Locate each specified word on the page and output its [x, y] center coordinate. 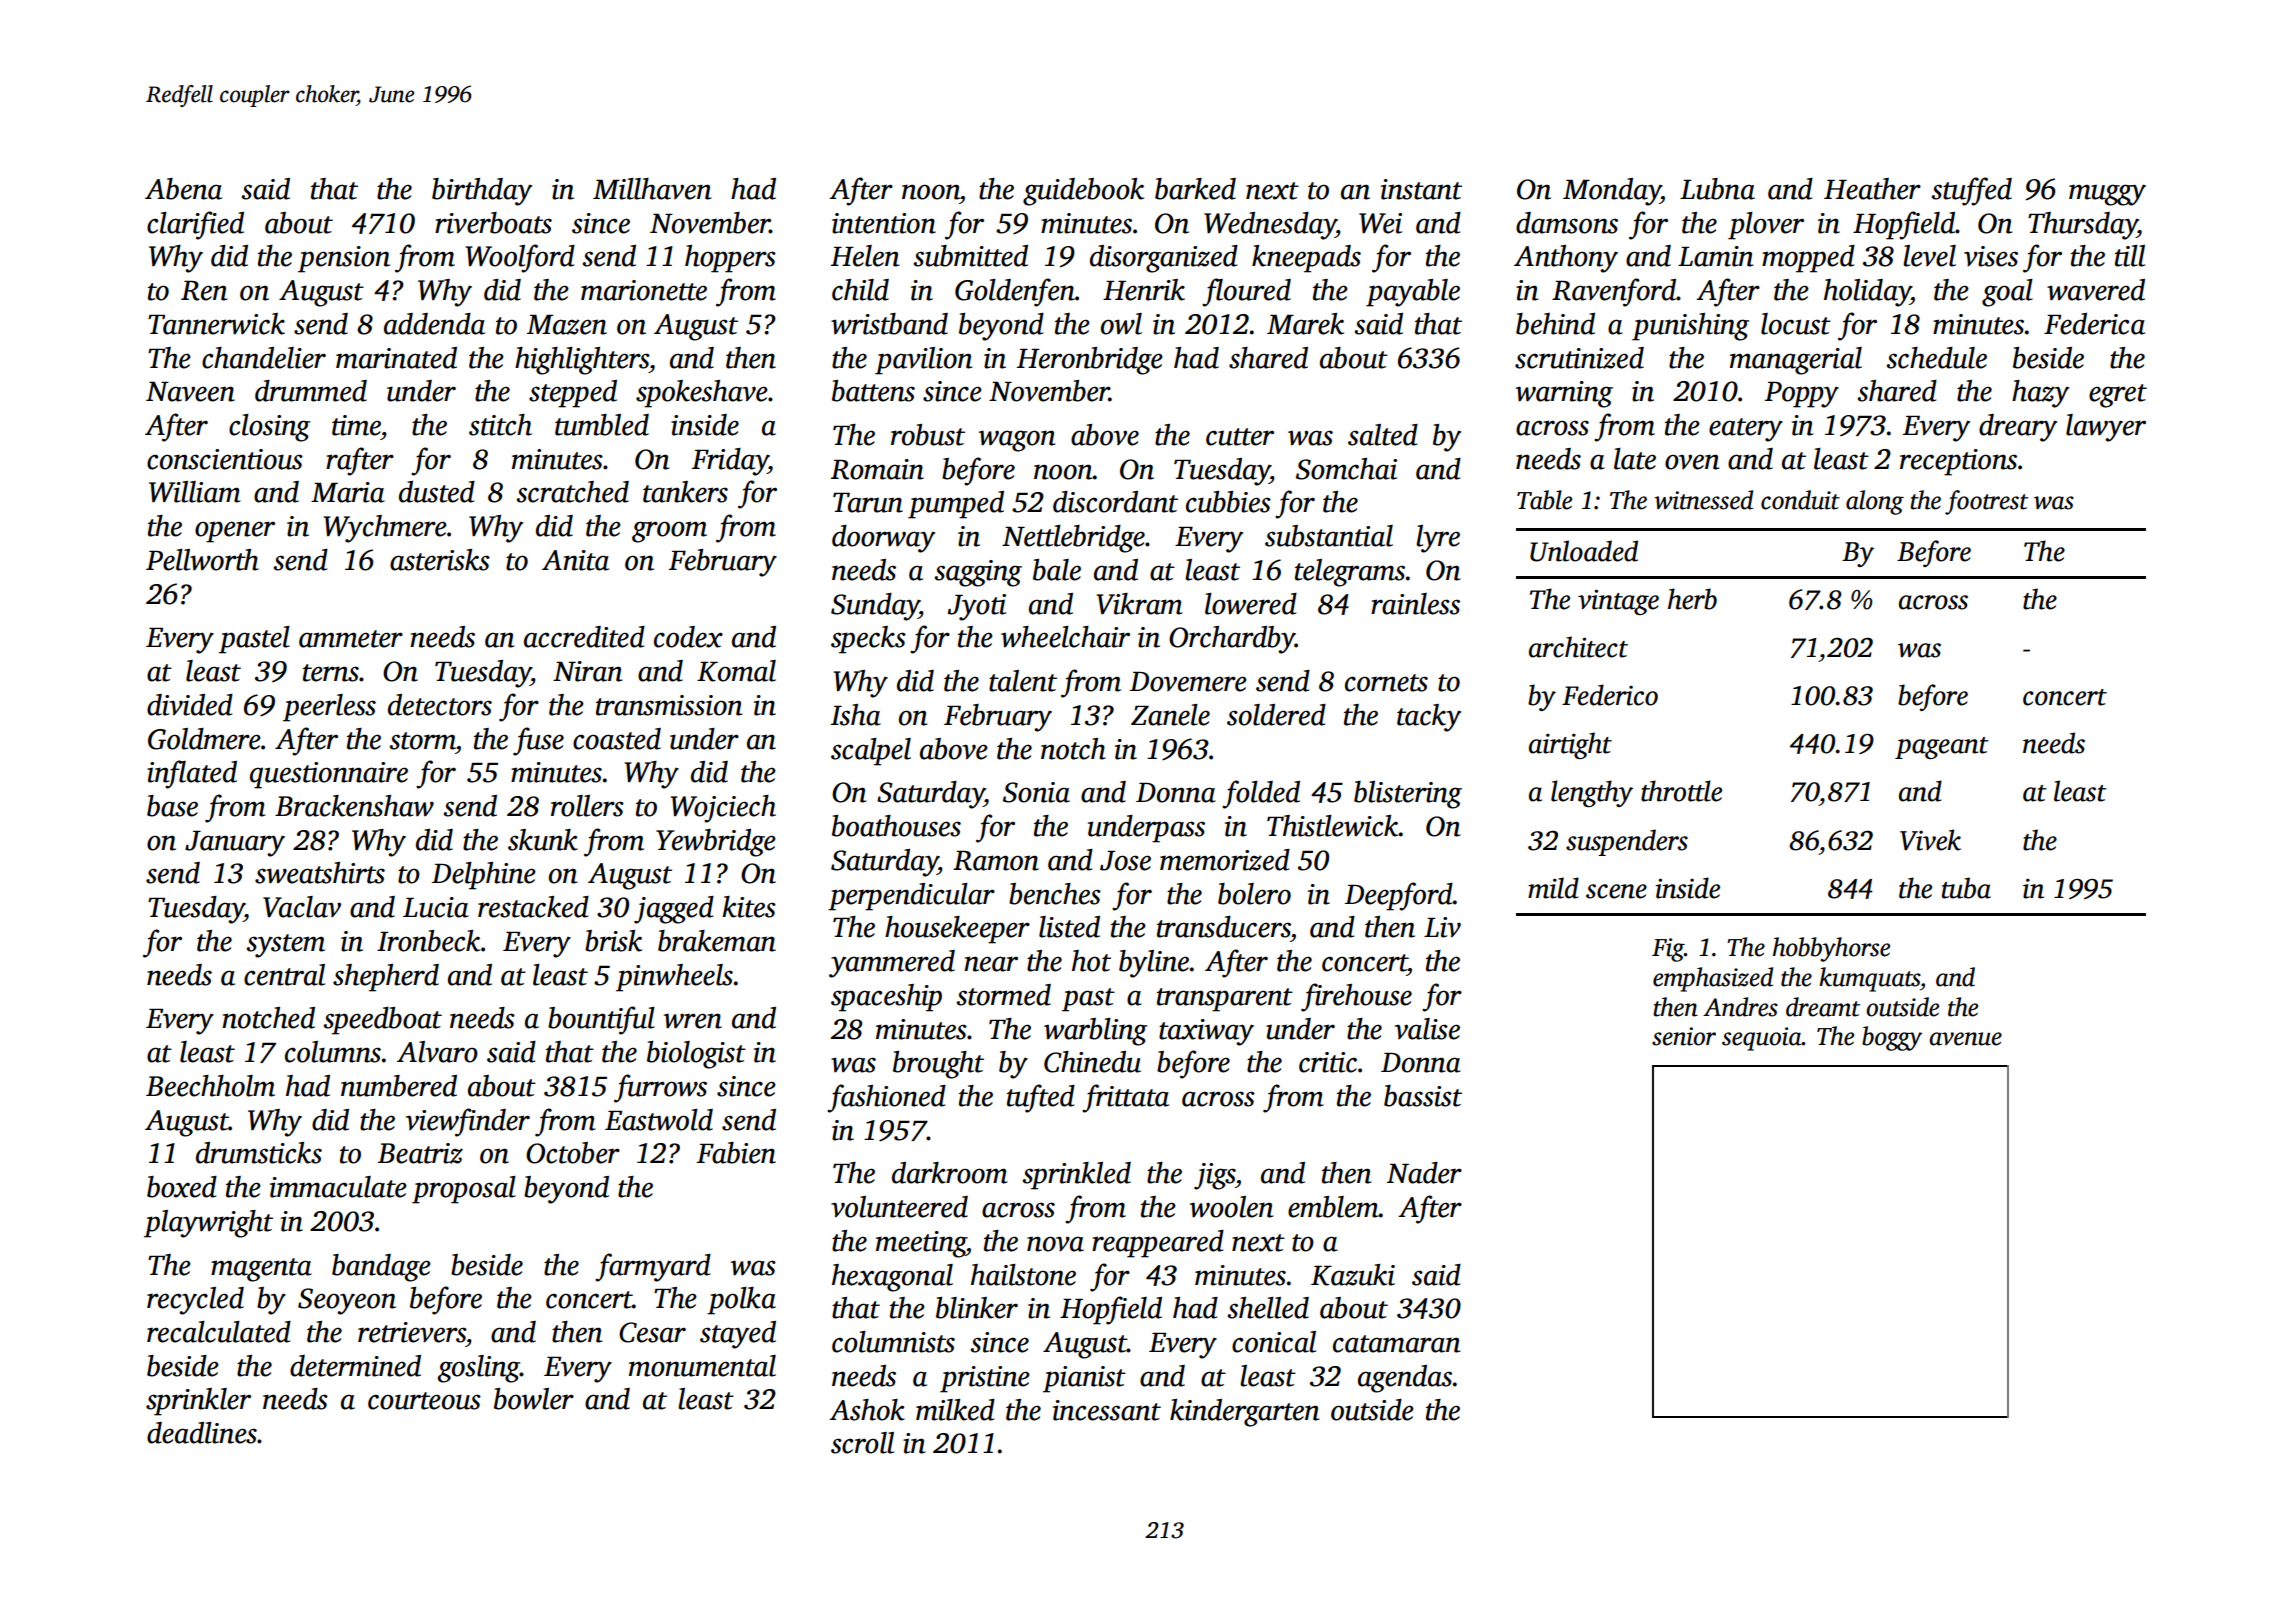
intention [884, 223]
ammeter [351, 639]
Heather [1872, 189]
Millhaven [652, 189]
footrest [1986, 502]
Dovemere [1188, 682]
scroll [862, 1443]
